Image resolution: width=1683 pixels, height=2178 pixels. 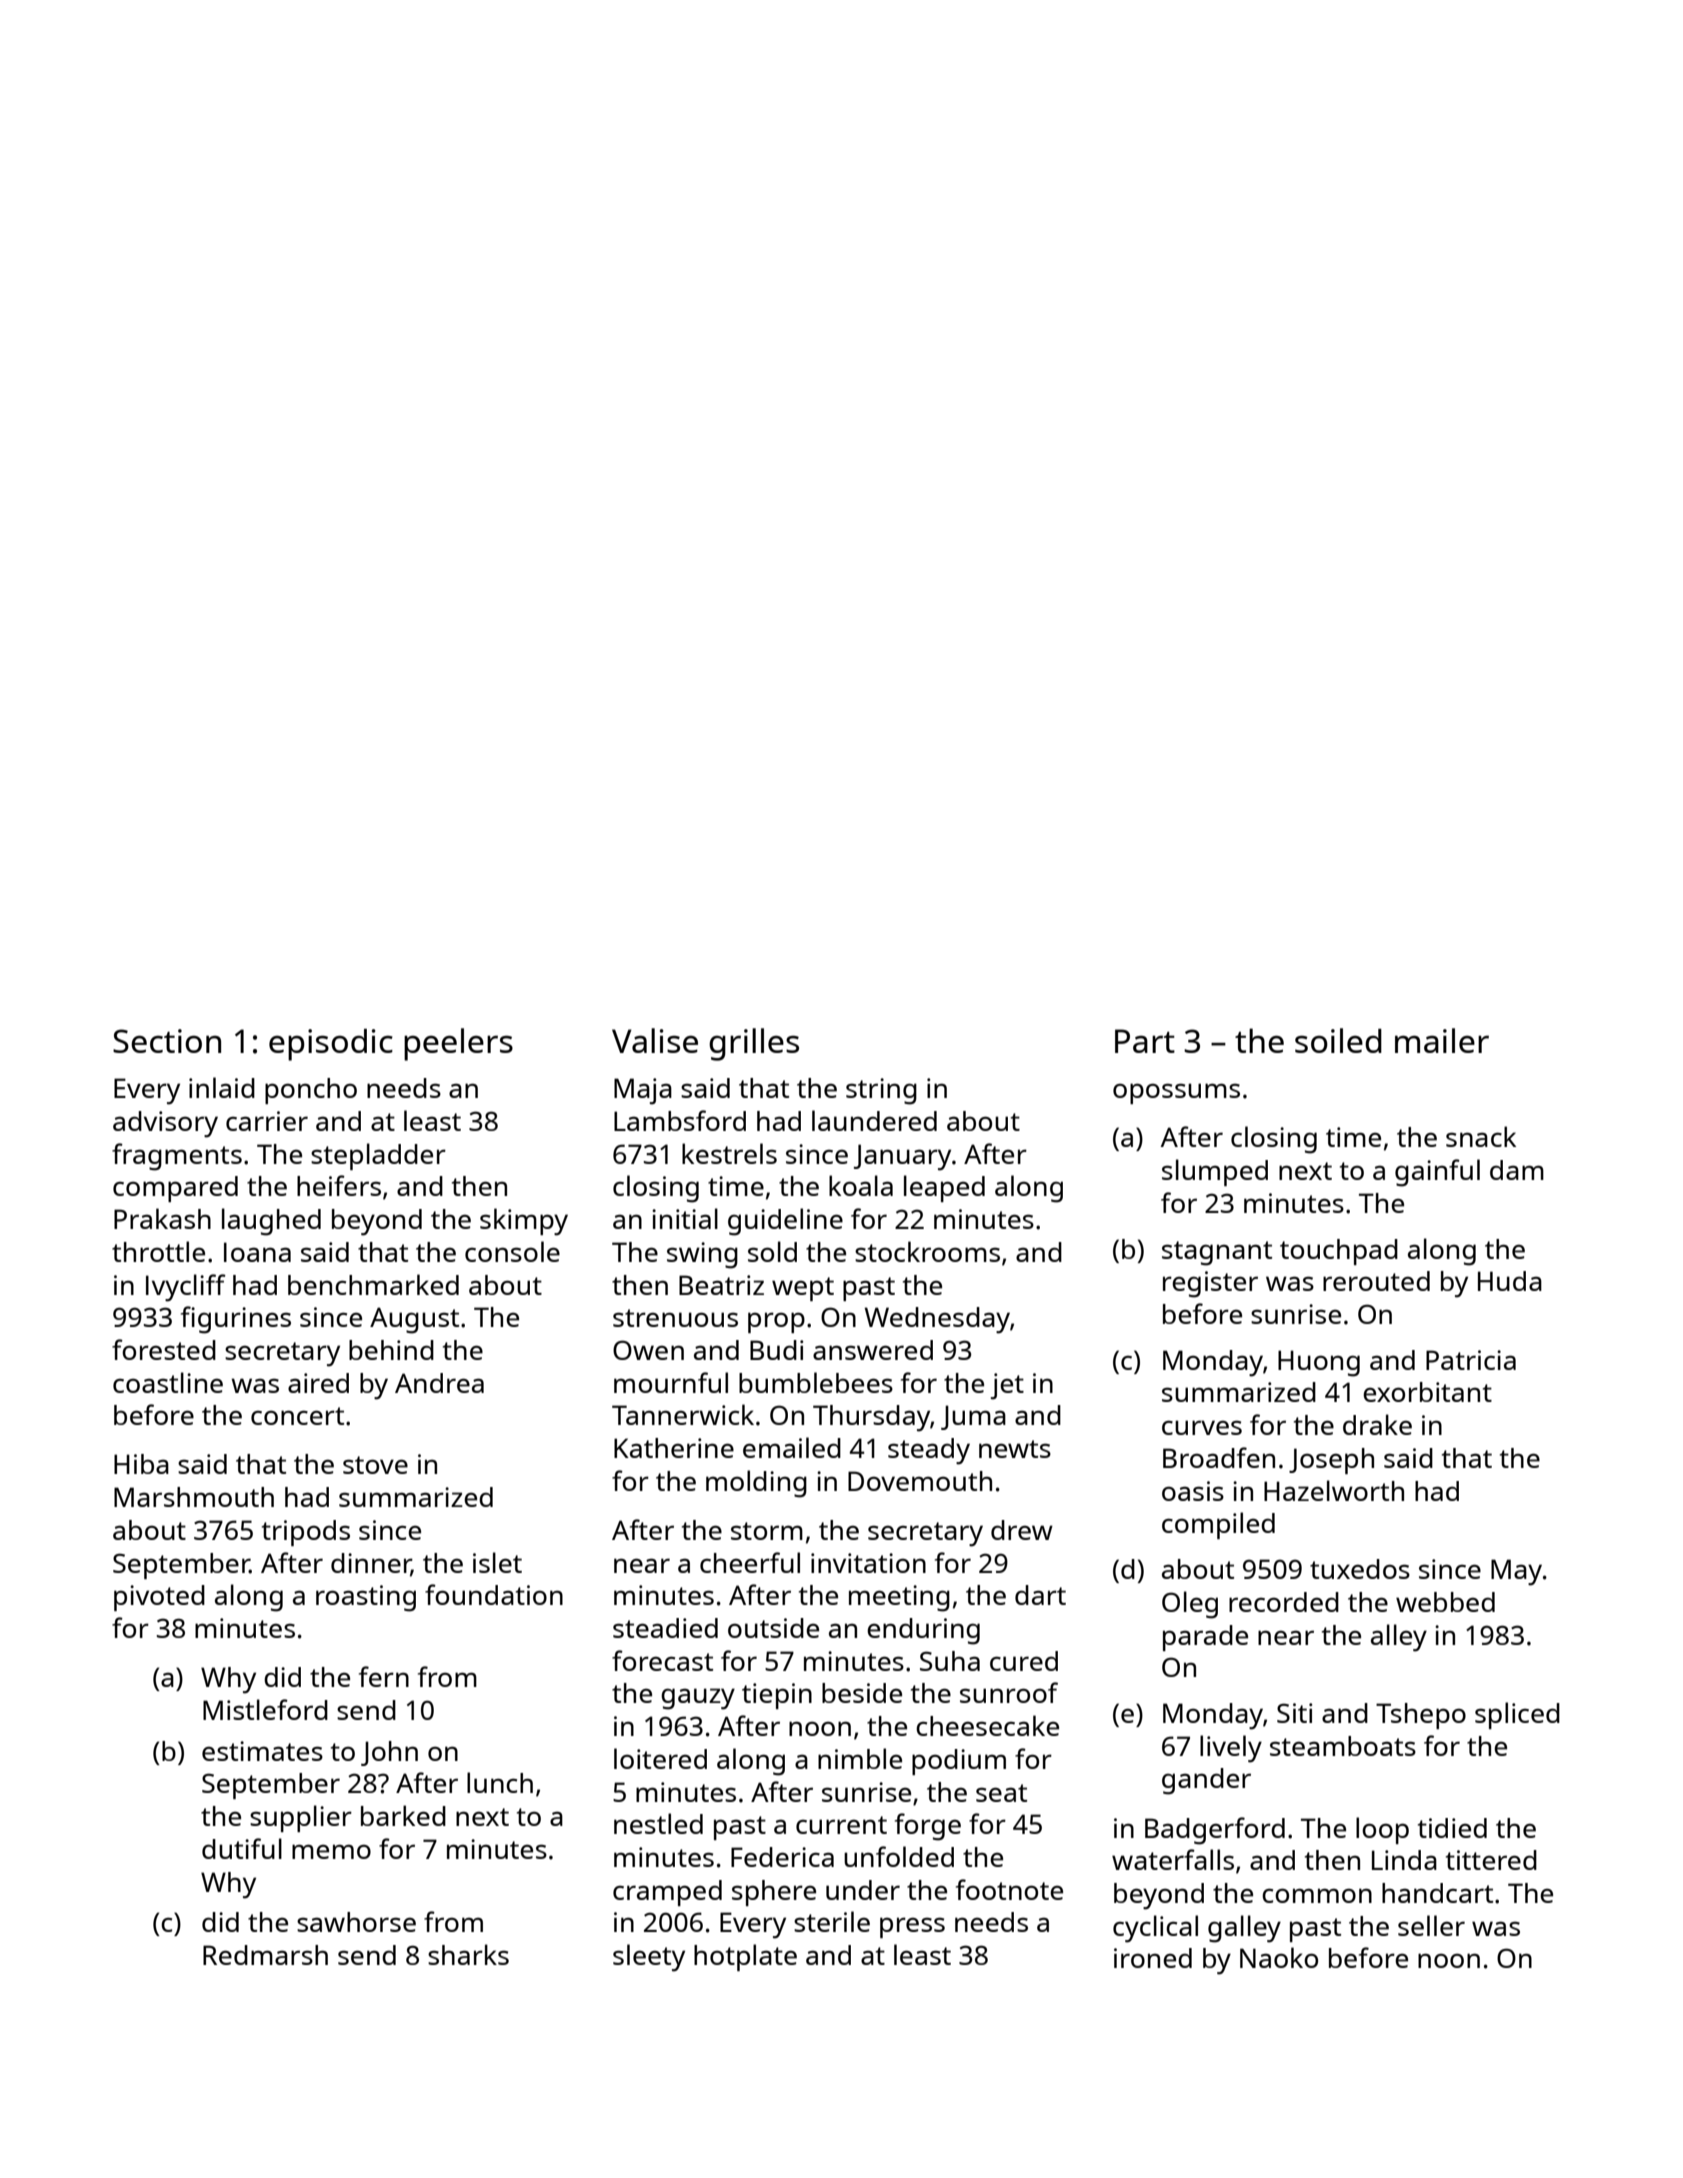 I want to click on Huong, so click(x=1319, y=1363).
